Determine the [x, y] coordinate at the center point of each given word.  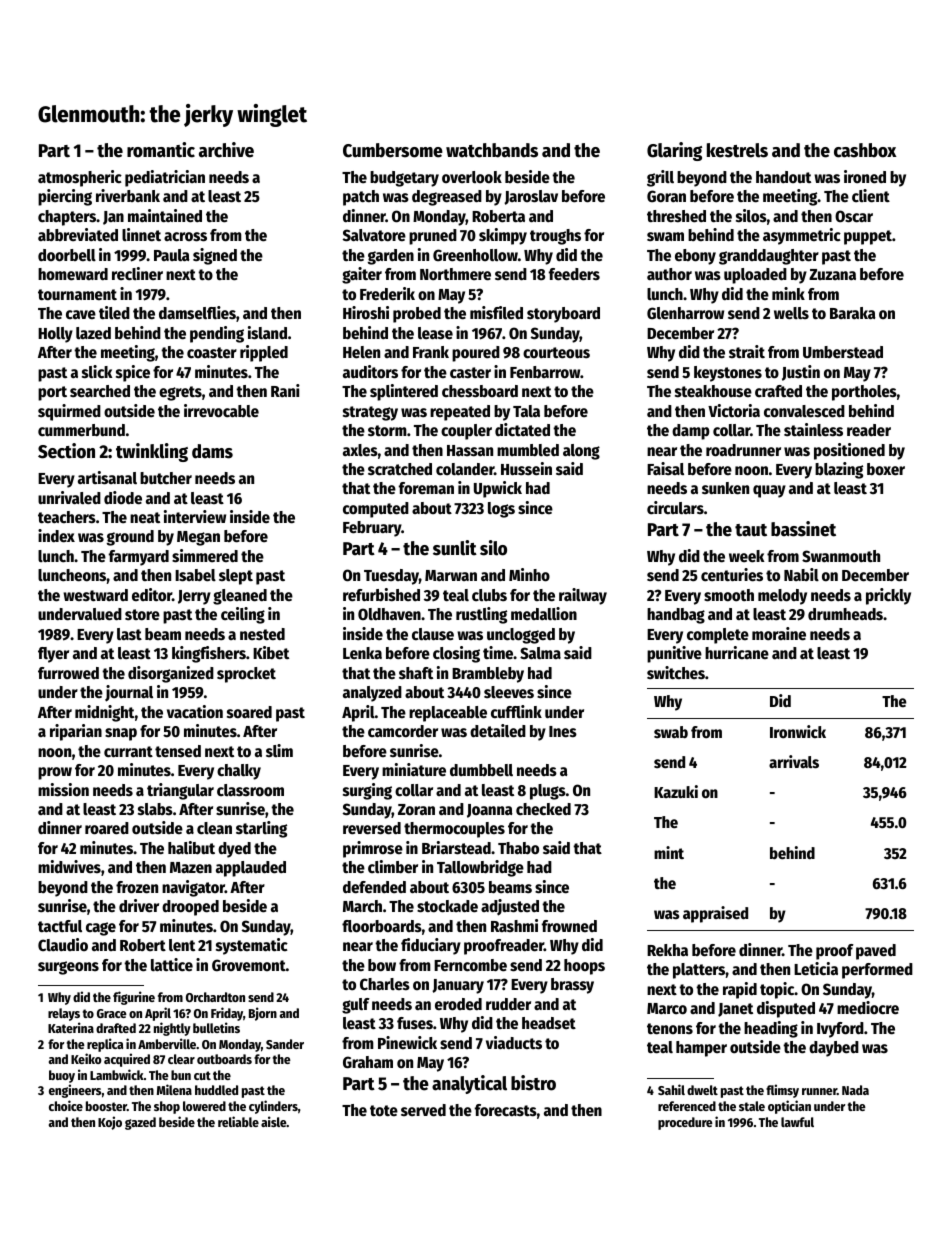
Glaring [674, 151]
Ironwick [798, 732]
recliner [137, 274]
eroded [458, 1004]
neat [145, 517]
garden [391, 257]
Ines [563, 732]
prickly [888, 596]
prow [55, 773]
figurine [134, 998]
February [372, 529]
